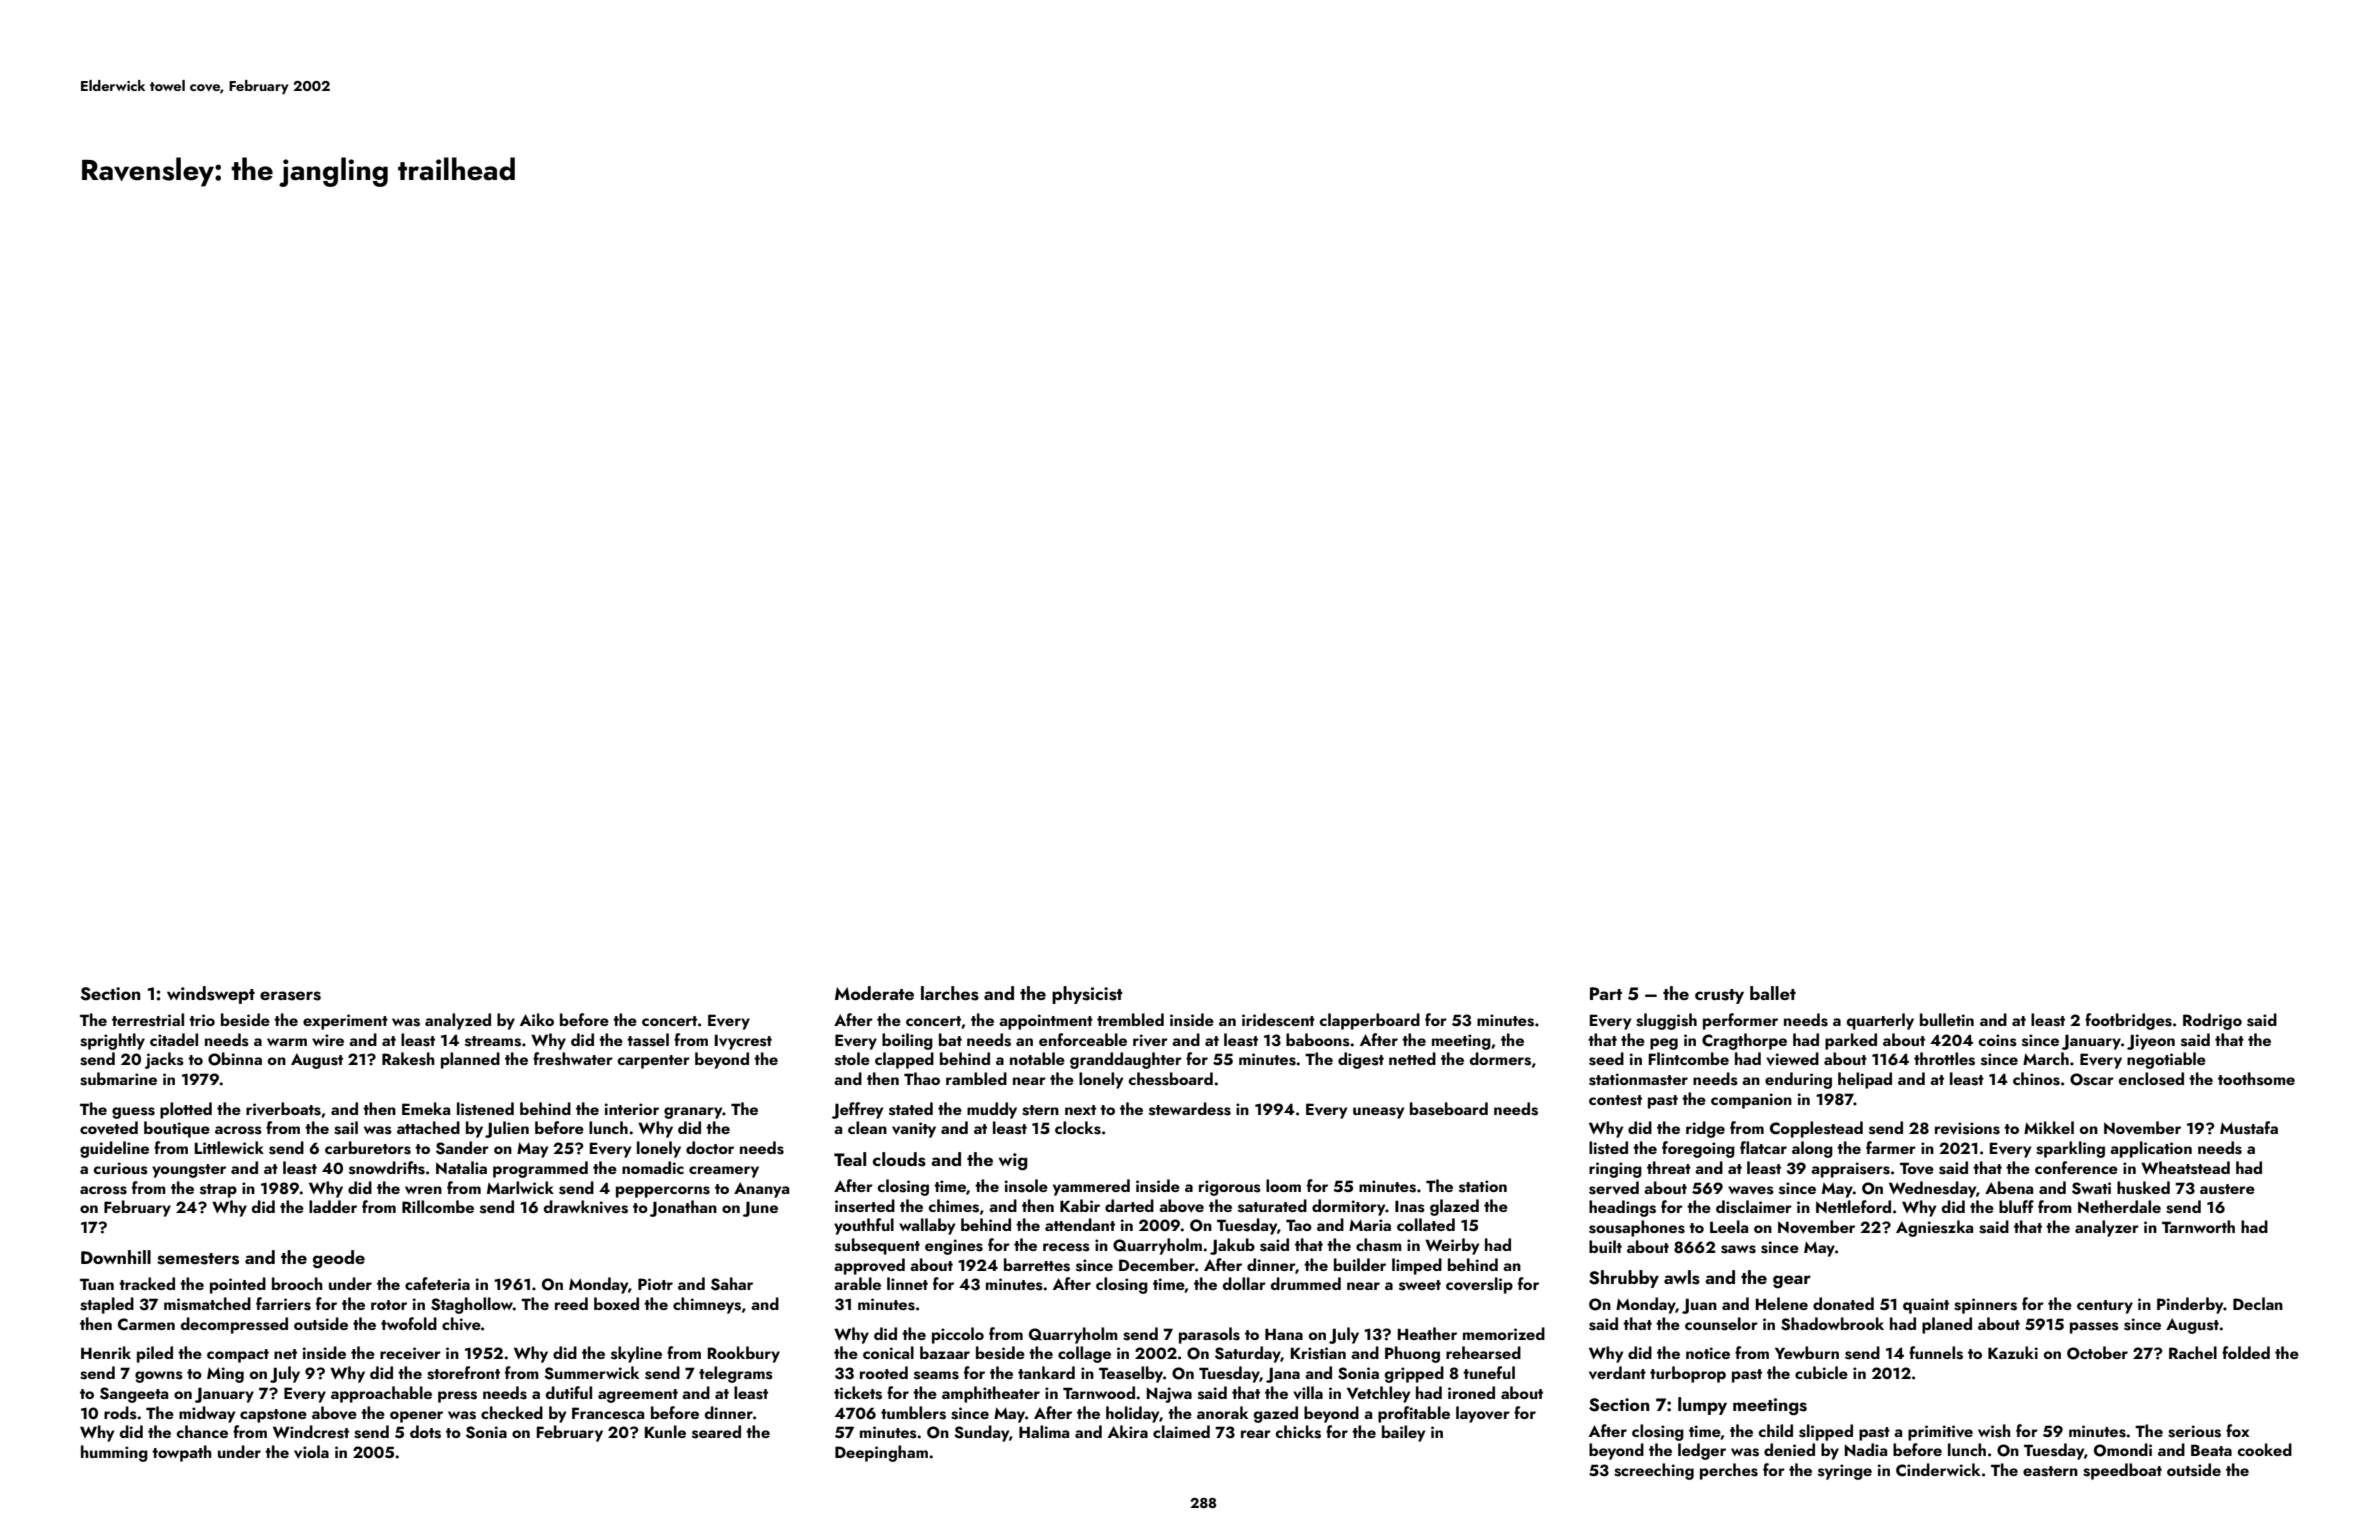  Describe the element at coordinates (537, 1019) in the page. I see `Aiko` at that location.
